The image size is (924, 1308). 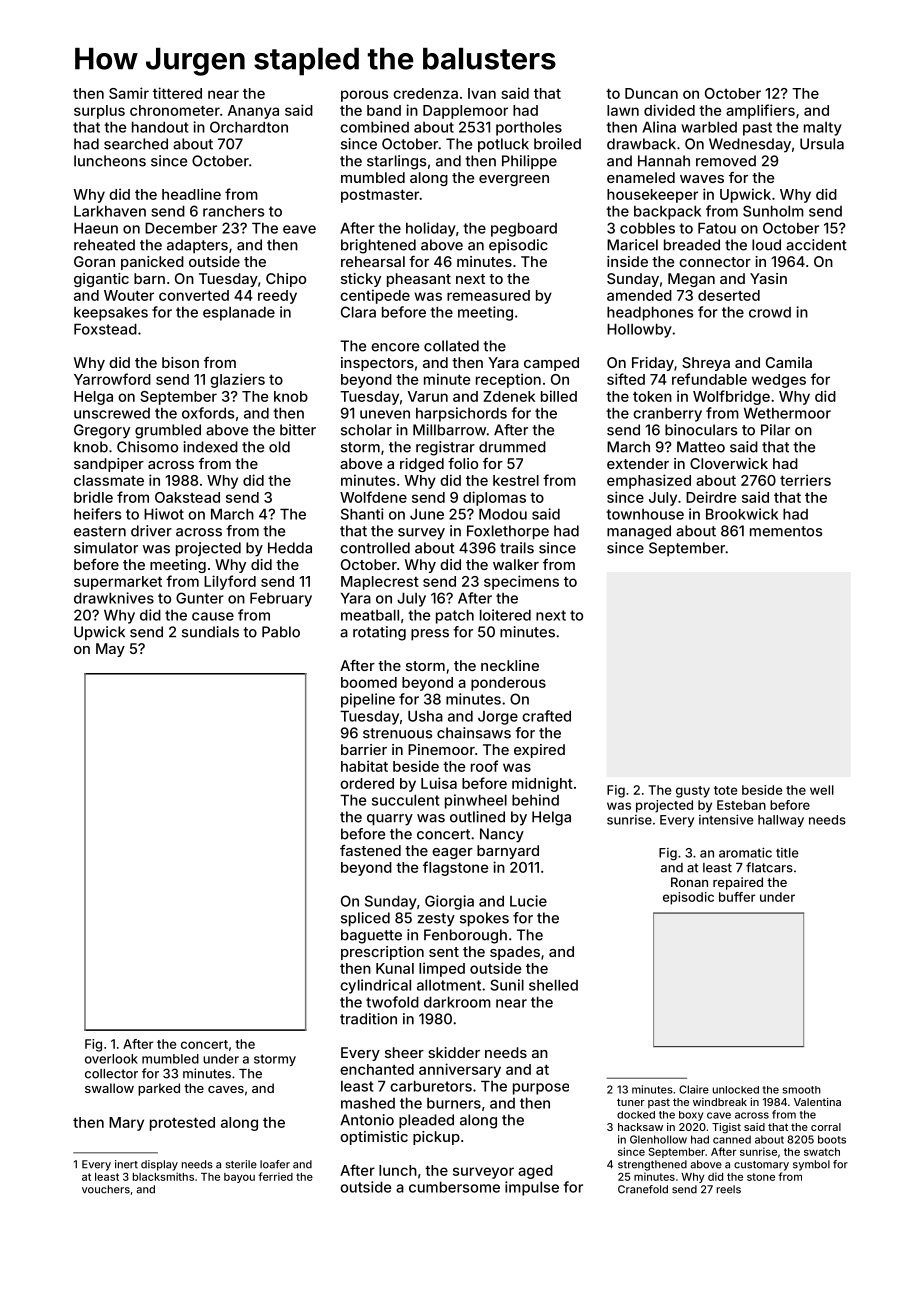 What do you see at coordinates (110, 650) in the screenshot?
I see `May` at bounding box center [110, 650].
